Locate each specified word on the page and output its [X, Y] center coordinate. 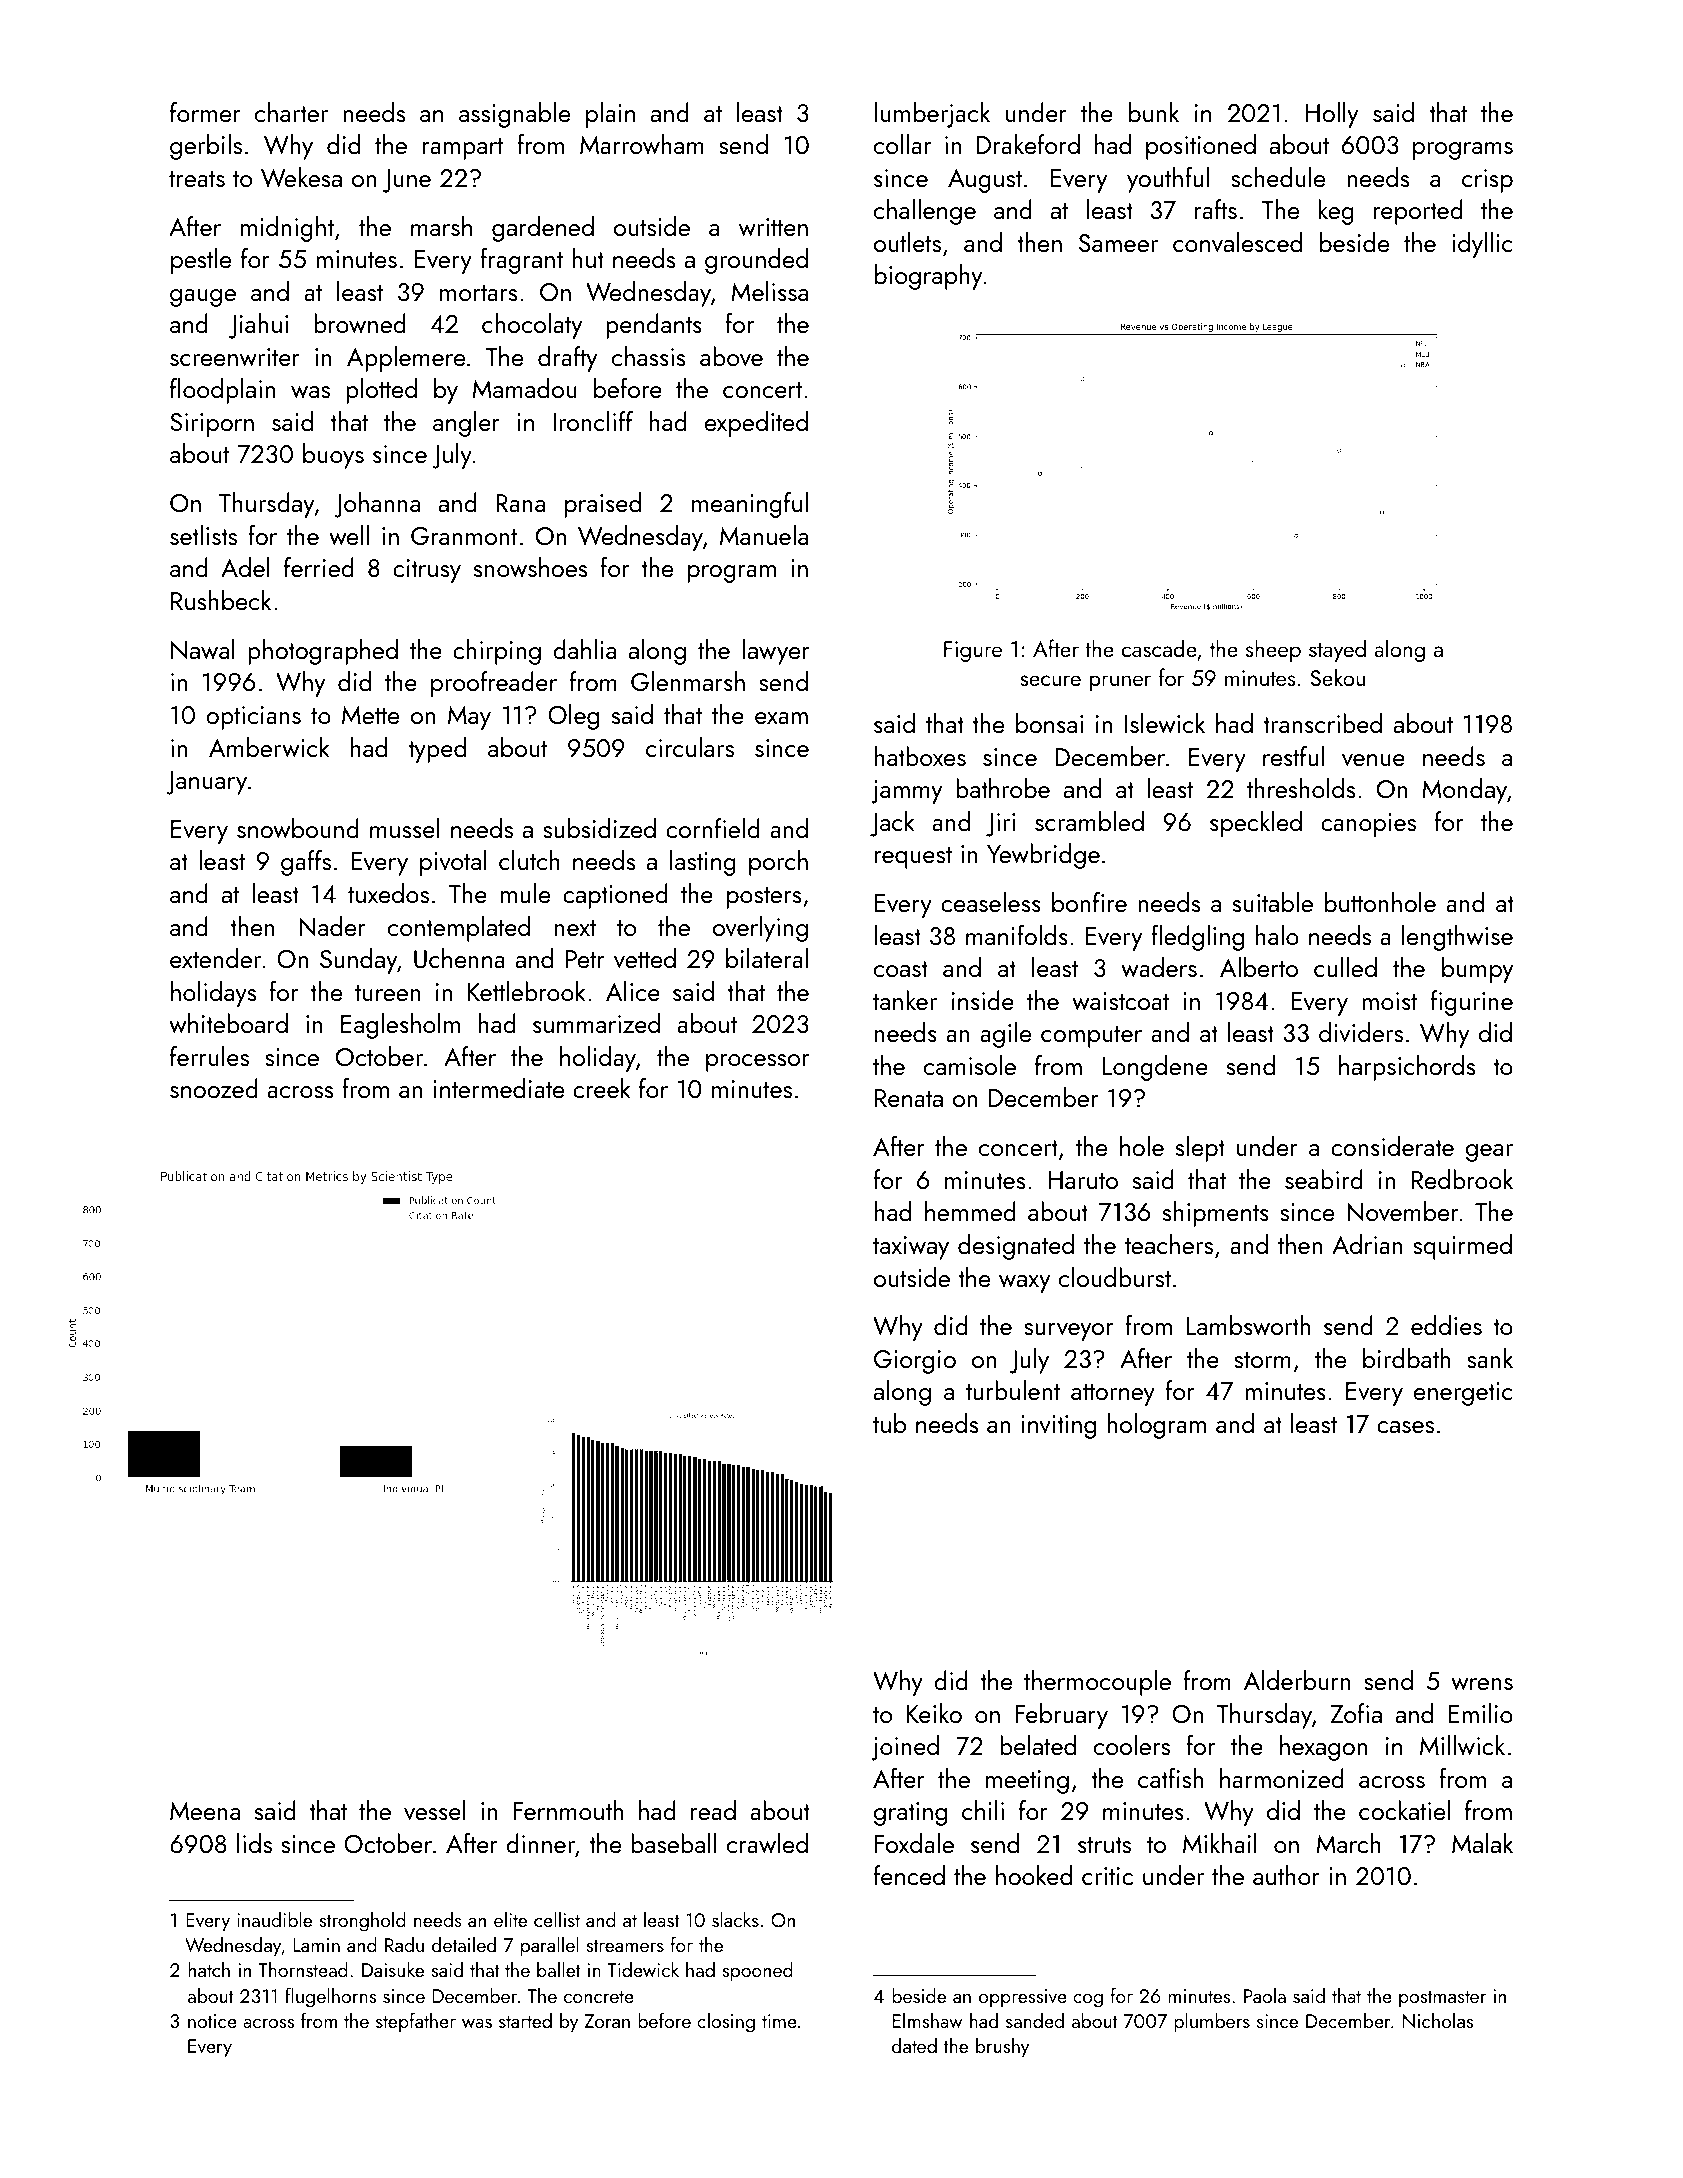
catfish [1170, 1778]
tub [889, 1423]
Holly [1331, 115]
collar [902, 144]
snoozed [214, 1088]
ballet [559, 1969]
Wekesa [301, 177]
